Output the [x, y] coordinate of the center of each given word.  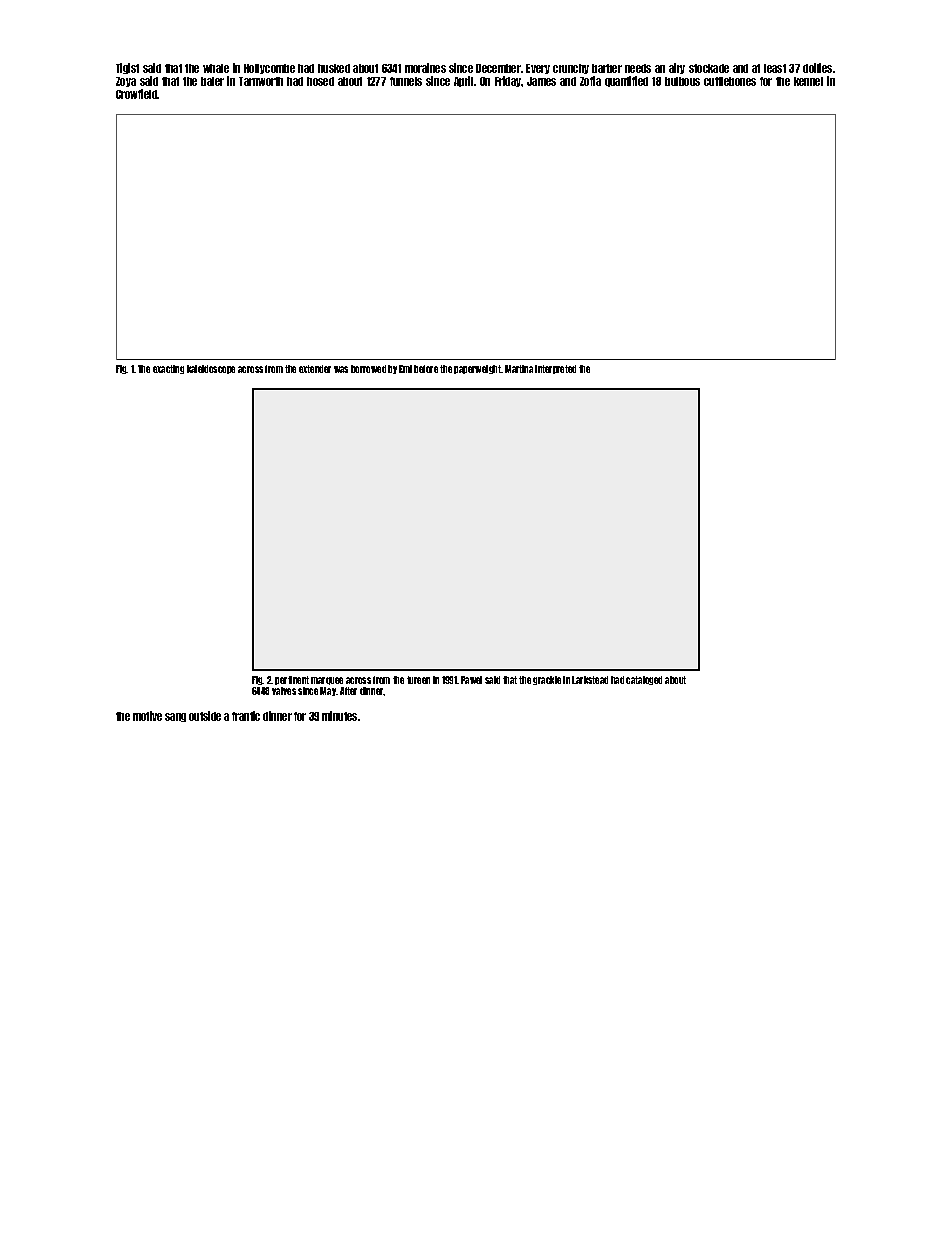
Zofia [590, 81]
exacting [168, 369]
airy [677, 68]
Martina [519, 369]
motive [147, 716]
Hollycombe [269, 69]
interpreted [555, 369]
